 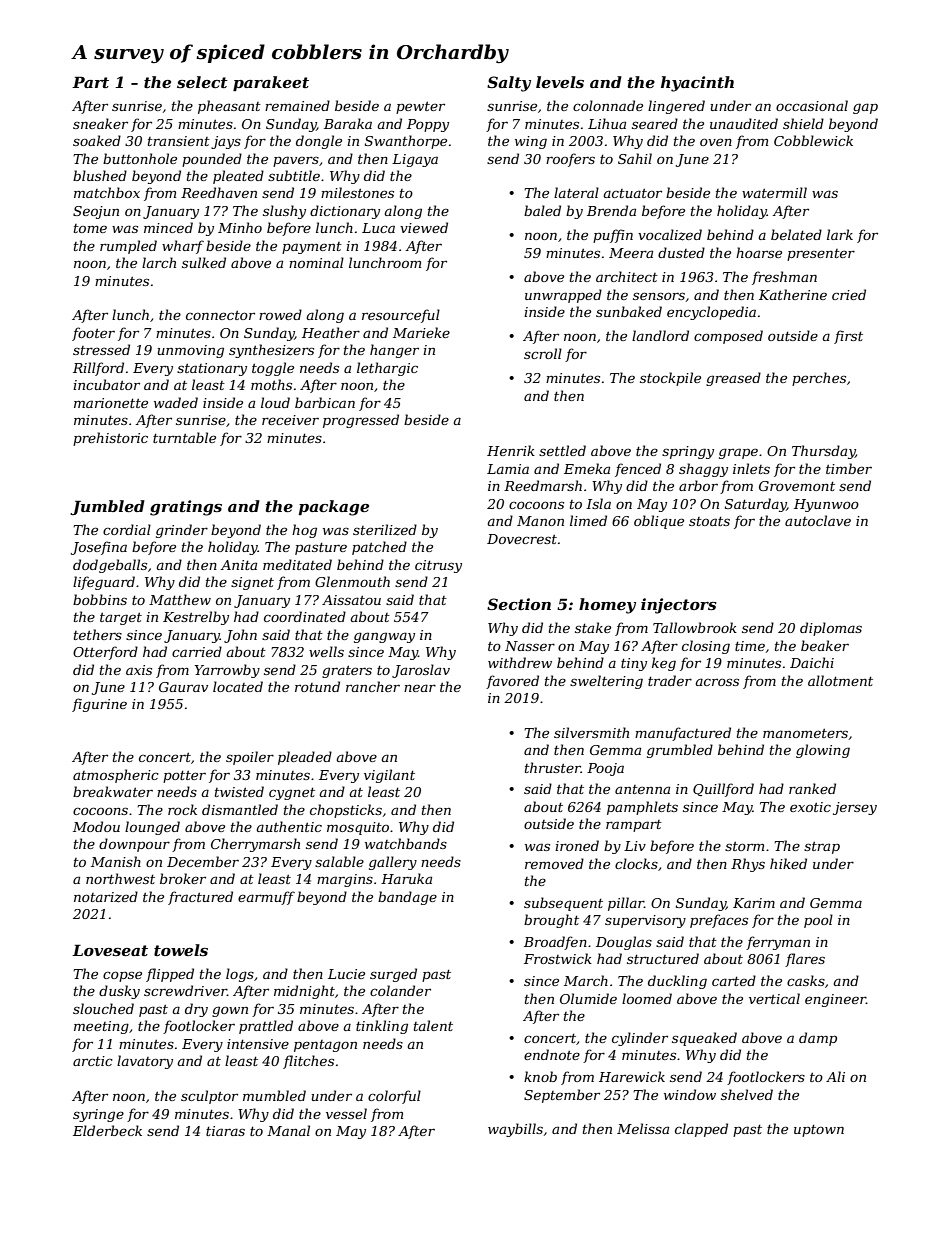 I want to click on larch, so click(x=159, y=262).
